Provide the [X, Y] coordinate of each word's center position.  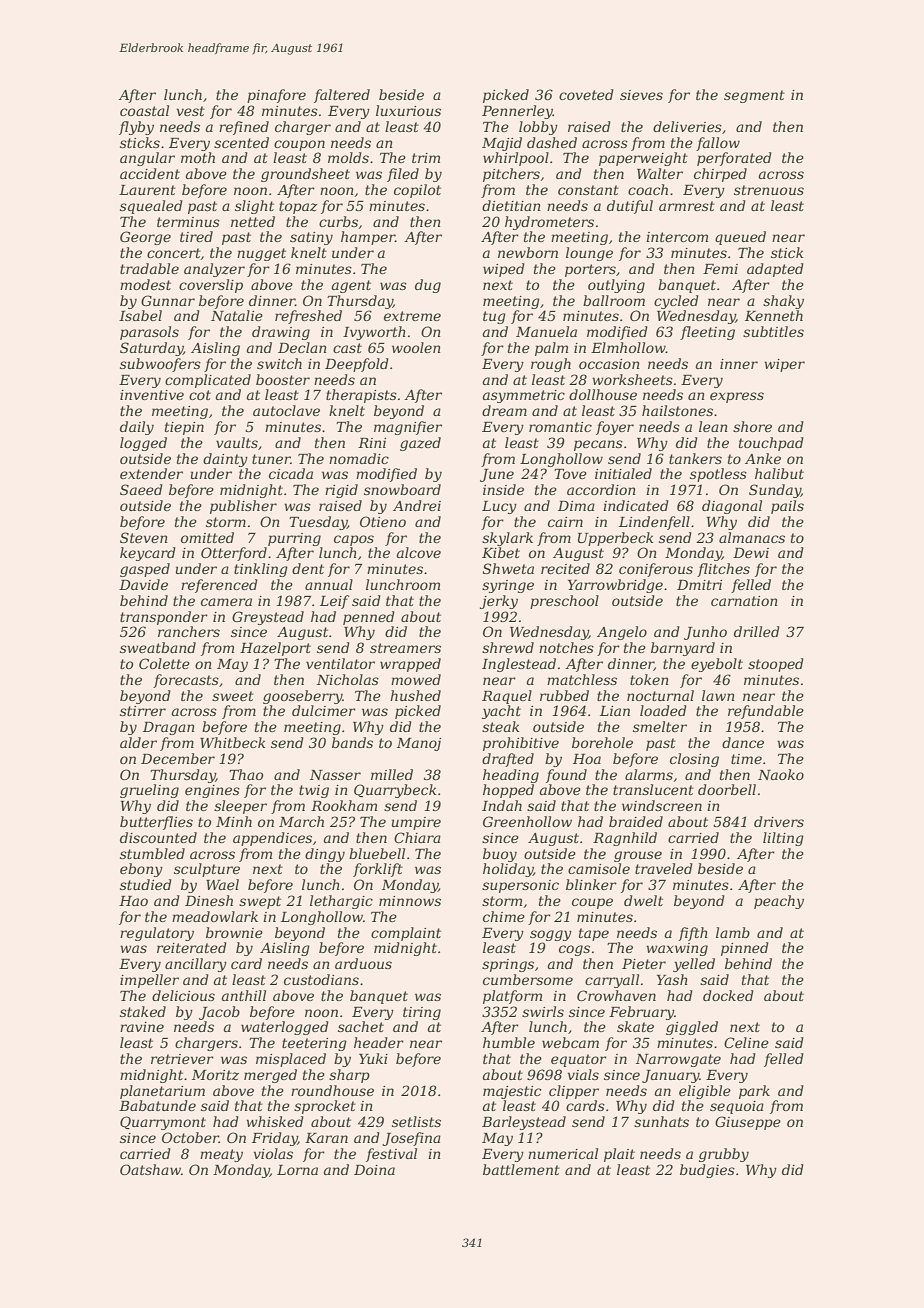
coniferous [656, 570]
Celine [746, 1042]
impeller [149, 981]
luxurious [408, 110]
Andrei [417, 505]
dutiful [630, 207]
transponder [164, 618]
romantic [560, 427]
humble [509, 1042]
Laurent [147, 190]
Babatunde [157, 1105]
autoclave [286, 410]
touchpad [771, 444]
